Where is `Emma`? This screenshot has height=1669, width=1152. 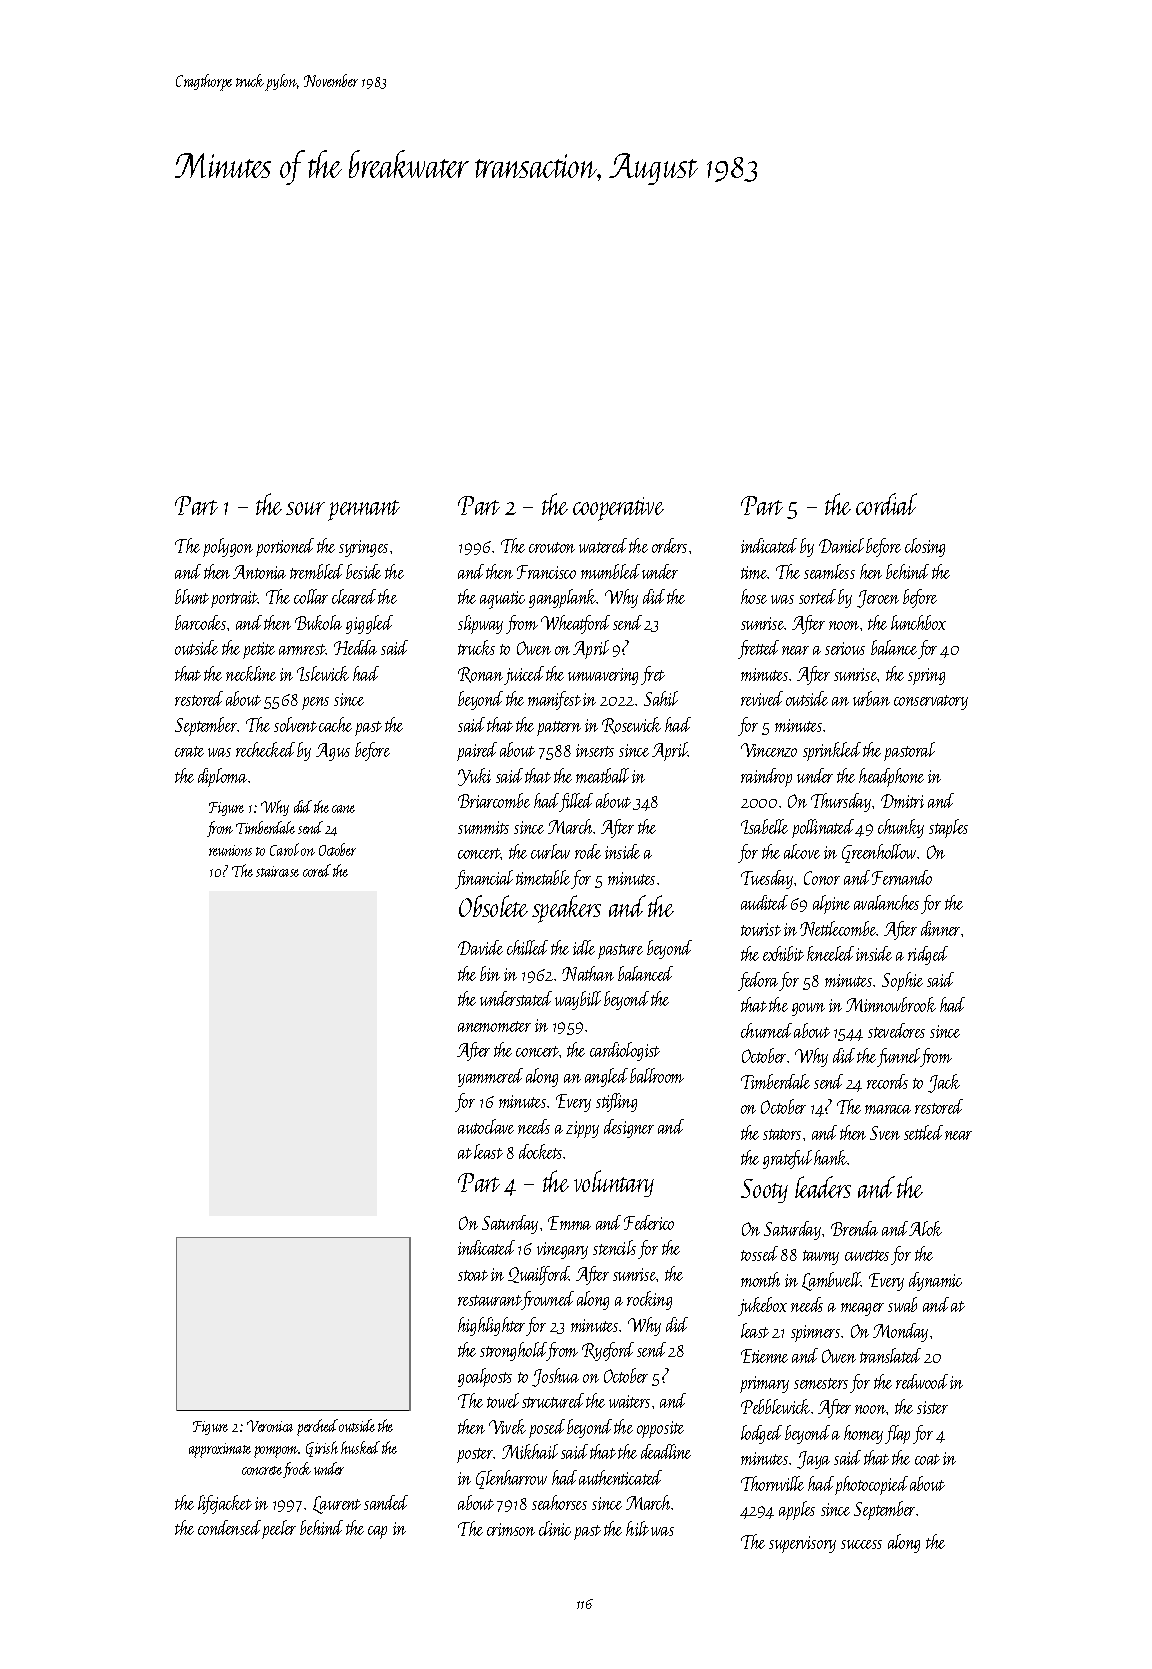
Emma is located at coordinates (569, 1223).
